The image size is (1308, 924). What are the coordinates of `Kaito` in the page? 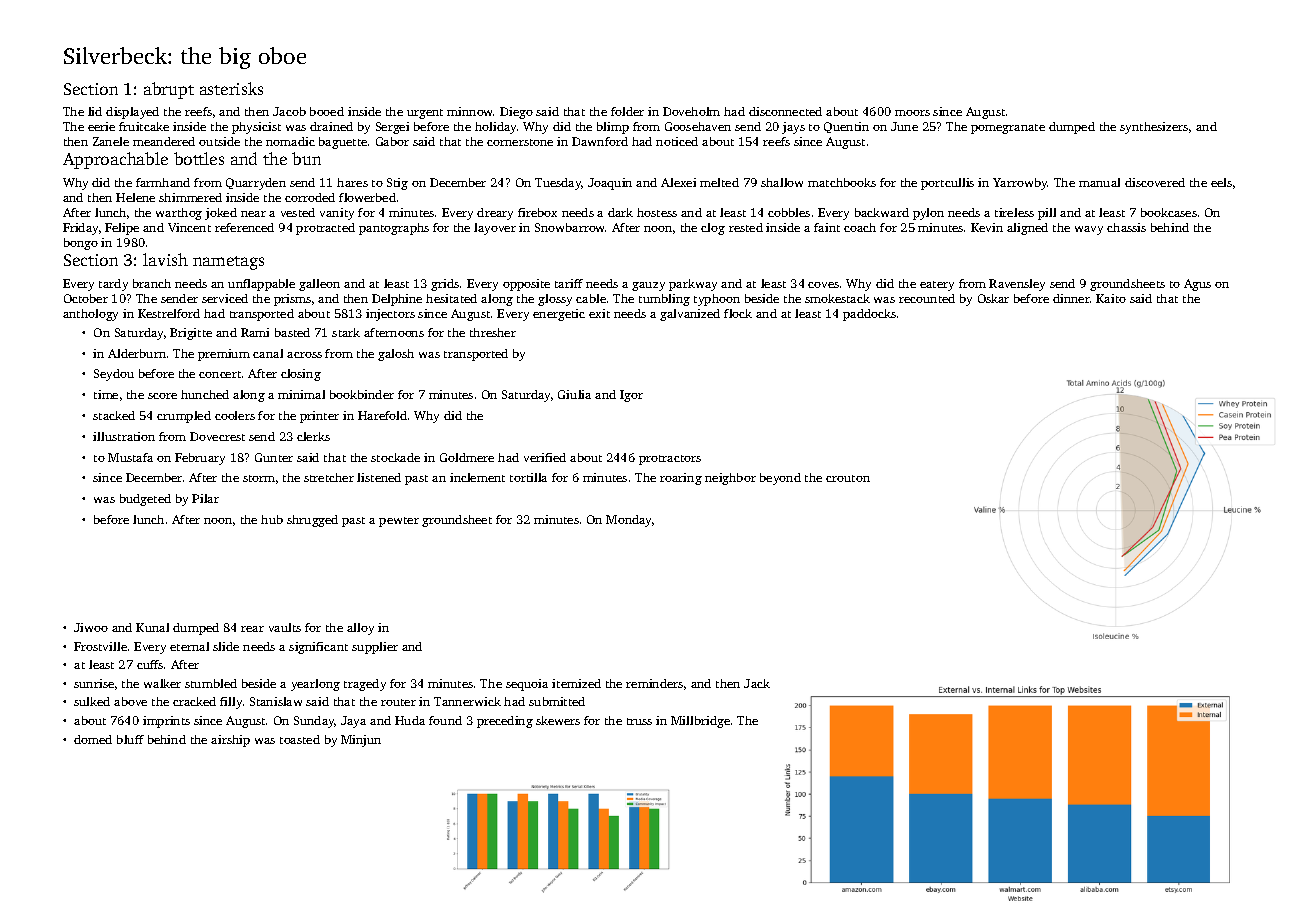 It's located at (1111, 298).
